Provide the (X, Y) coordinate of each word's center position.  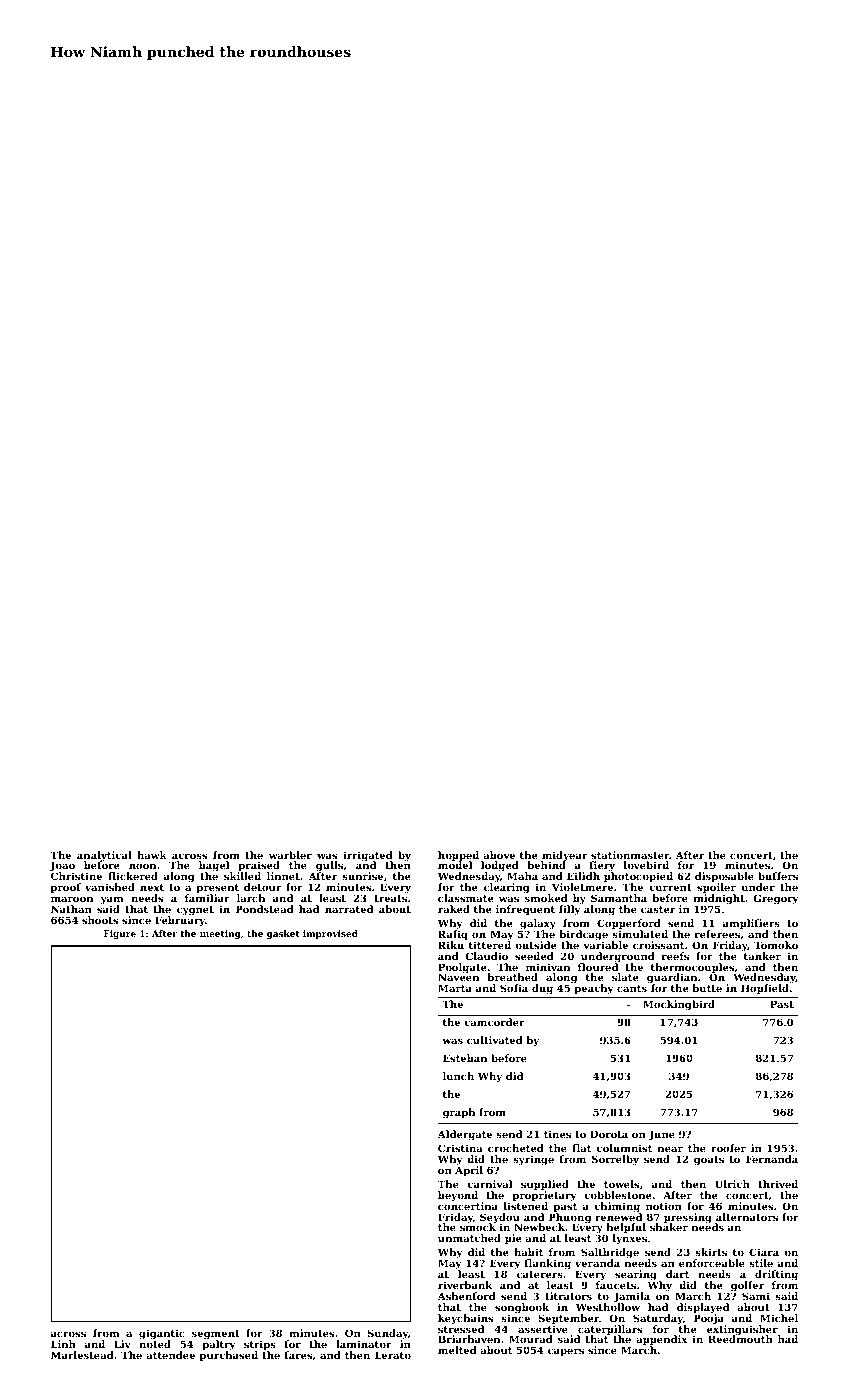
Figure (120, 934)
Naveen (458, 977)
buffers (778, 876)
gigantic (162, 1334)
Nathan (71, 909)
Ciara (764, 1252)
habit (528, 1252)
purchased (229, 1356)
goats (709, 1160)
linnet (283, 876)
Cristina (460, 1148)
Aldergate (465, 1135)
